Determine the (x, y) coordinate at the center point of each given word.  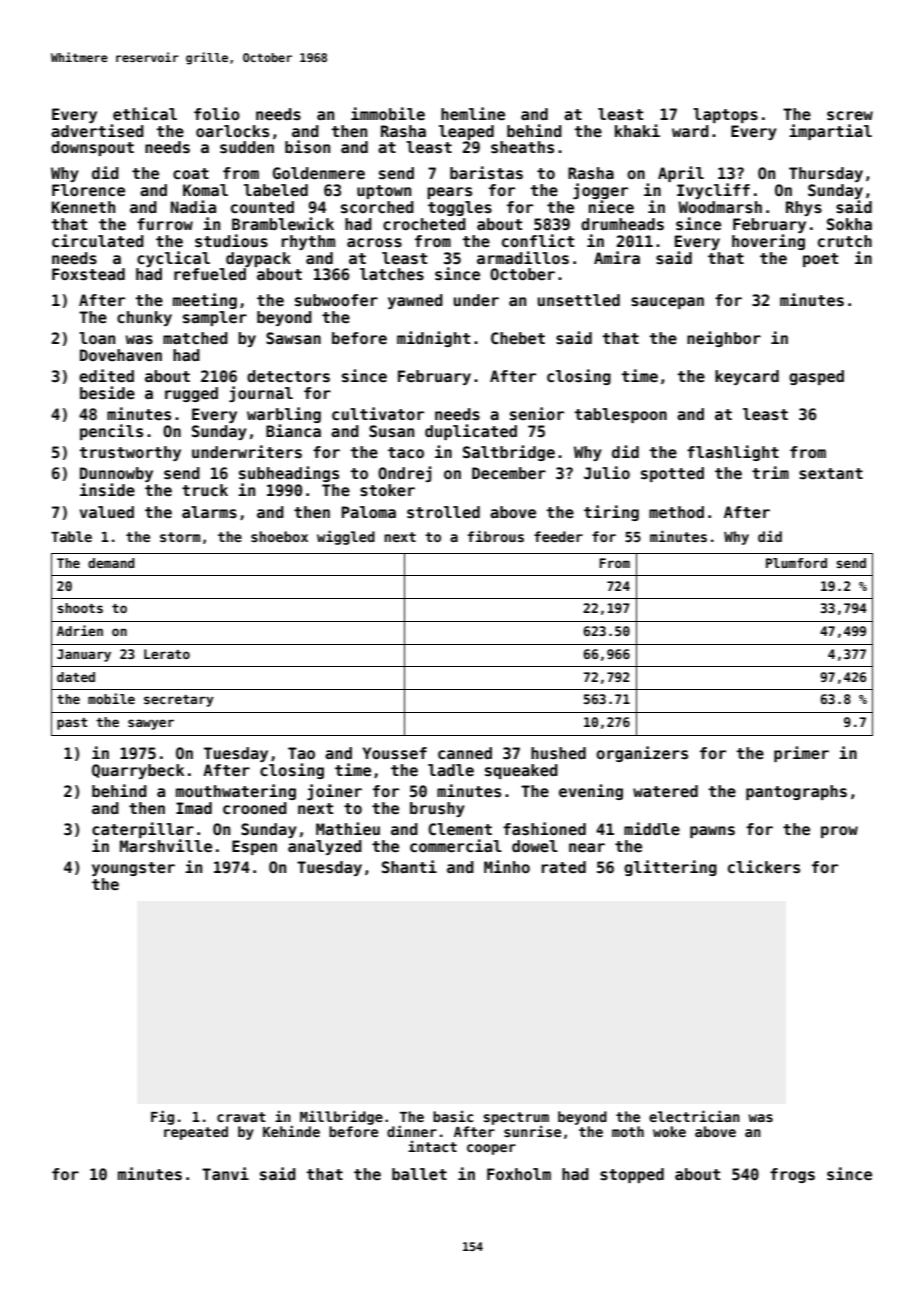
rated (564, 867)
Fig (162, 1117)
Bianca (293, 431)
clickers (764, 867)
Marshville (166, 846)
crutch (845, 241)
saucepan (667, 303)
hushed (558, 753)
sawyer (151, 724)
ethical (145, 114)
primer (801, 754)
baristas (486, 173)
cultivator (378, 414)
